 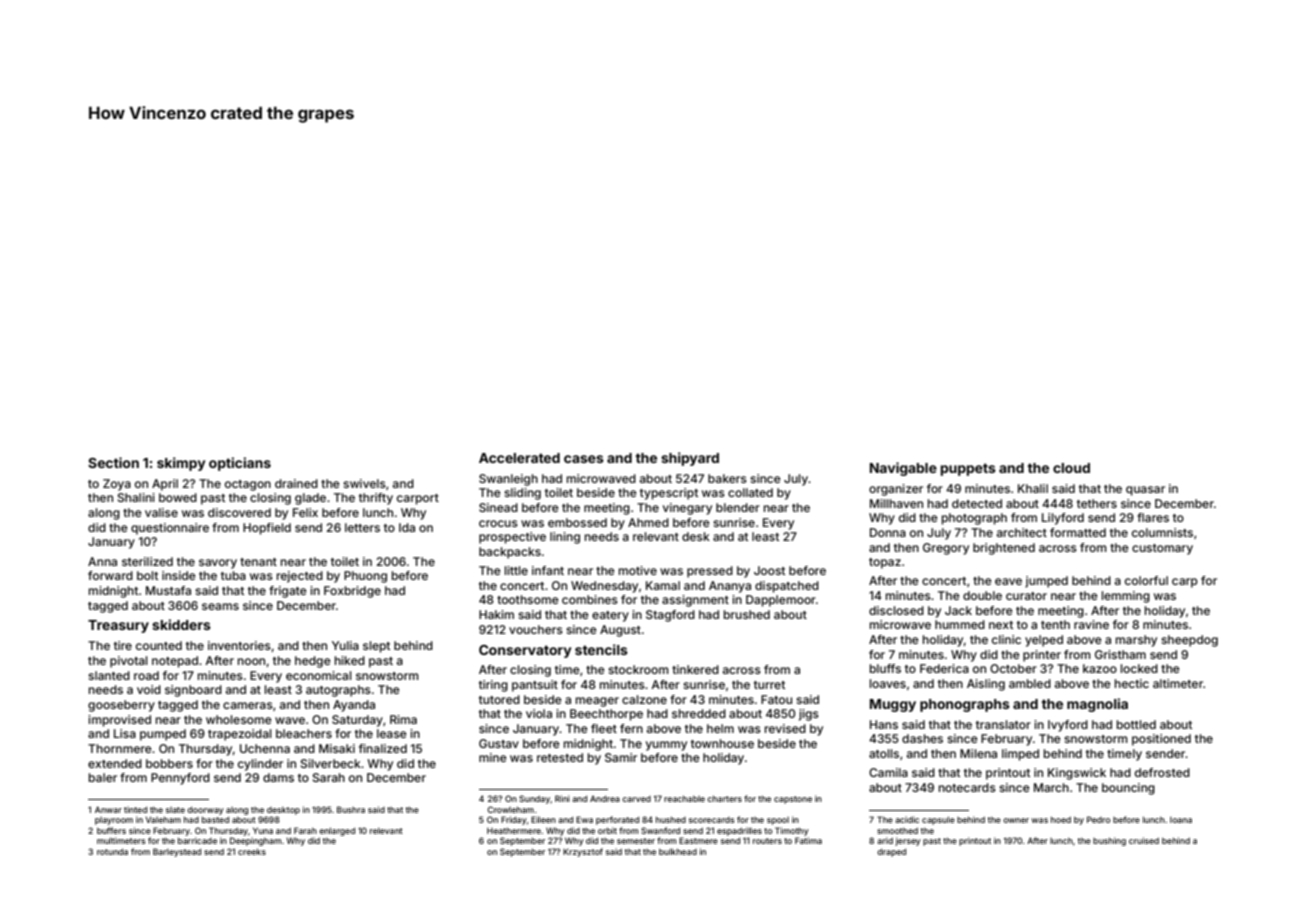 I want to click on tinkered, so click(x=695, y=669).
